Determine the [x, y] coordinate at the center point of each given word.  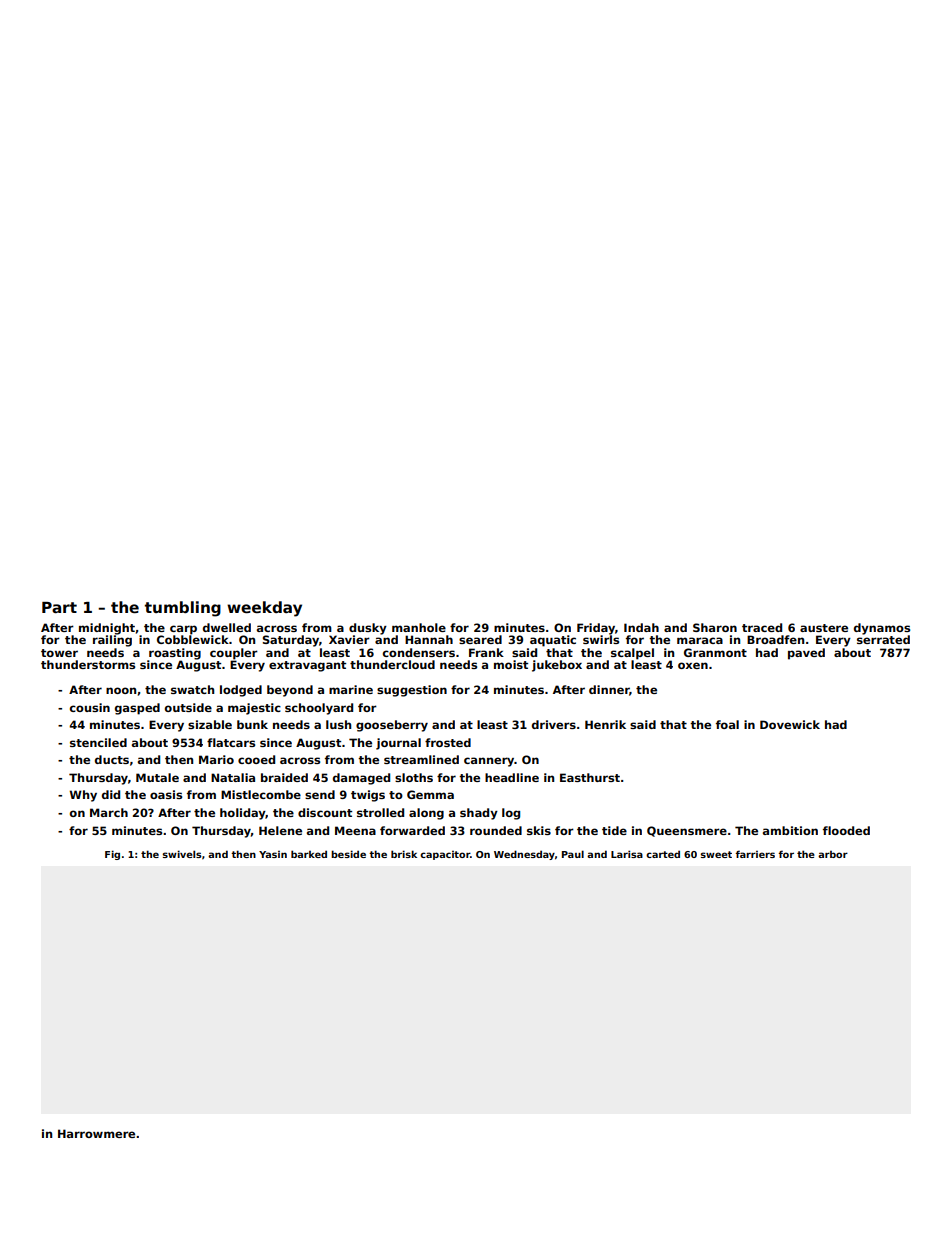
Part [59, 607]
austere [824, 628]
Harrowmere [96, 1133]
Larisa [627, 854]
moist [511, 664]
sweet [716, 854]
